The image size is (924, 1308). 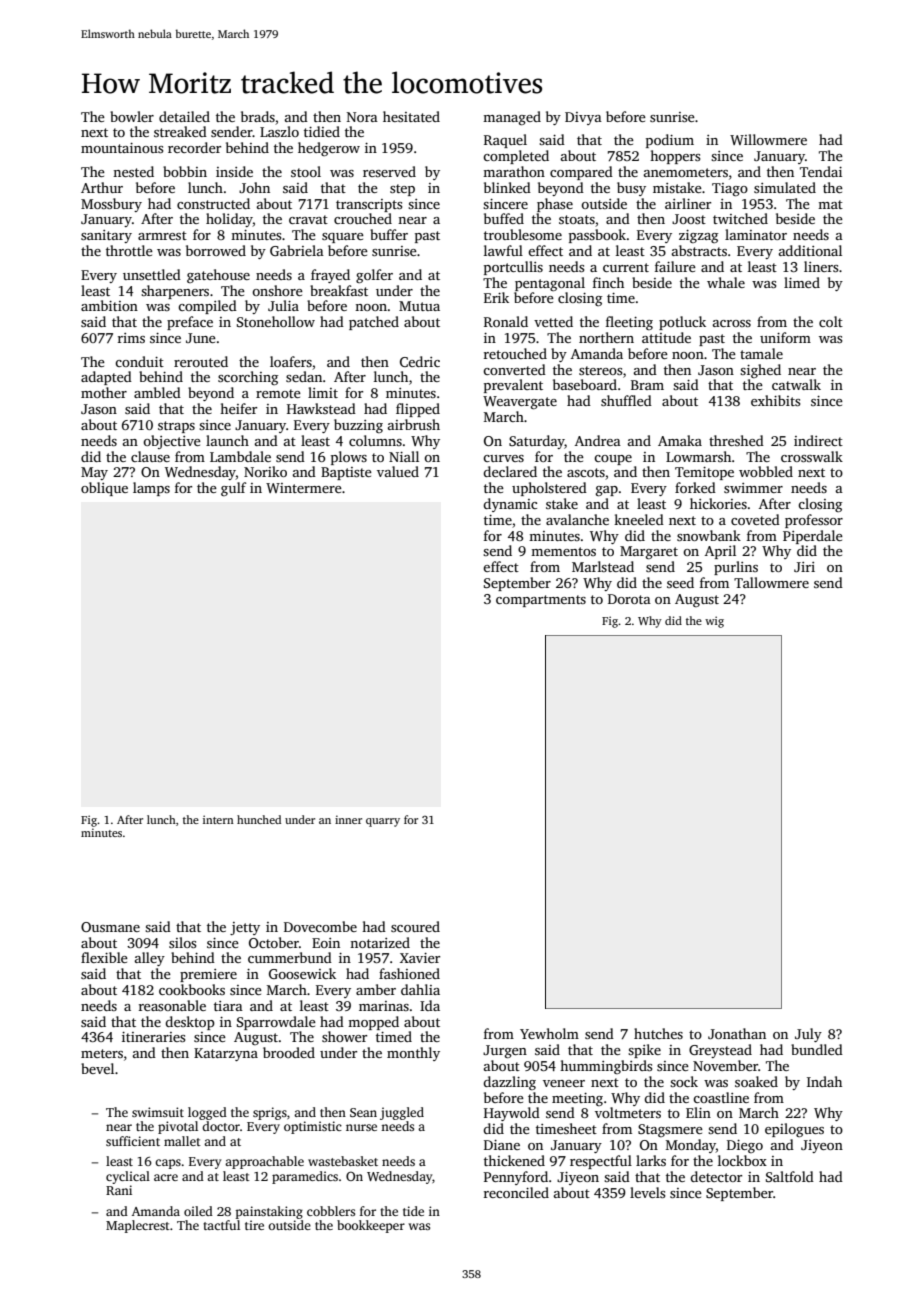 I want to click on across, so click(x=732, y=323).
